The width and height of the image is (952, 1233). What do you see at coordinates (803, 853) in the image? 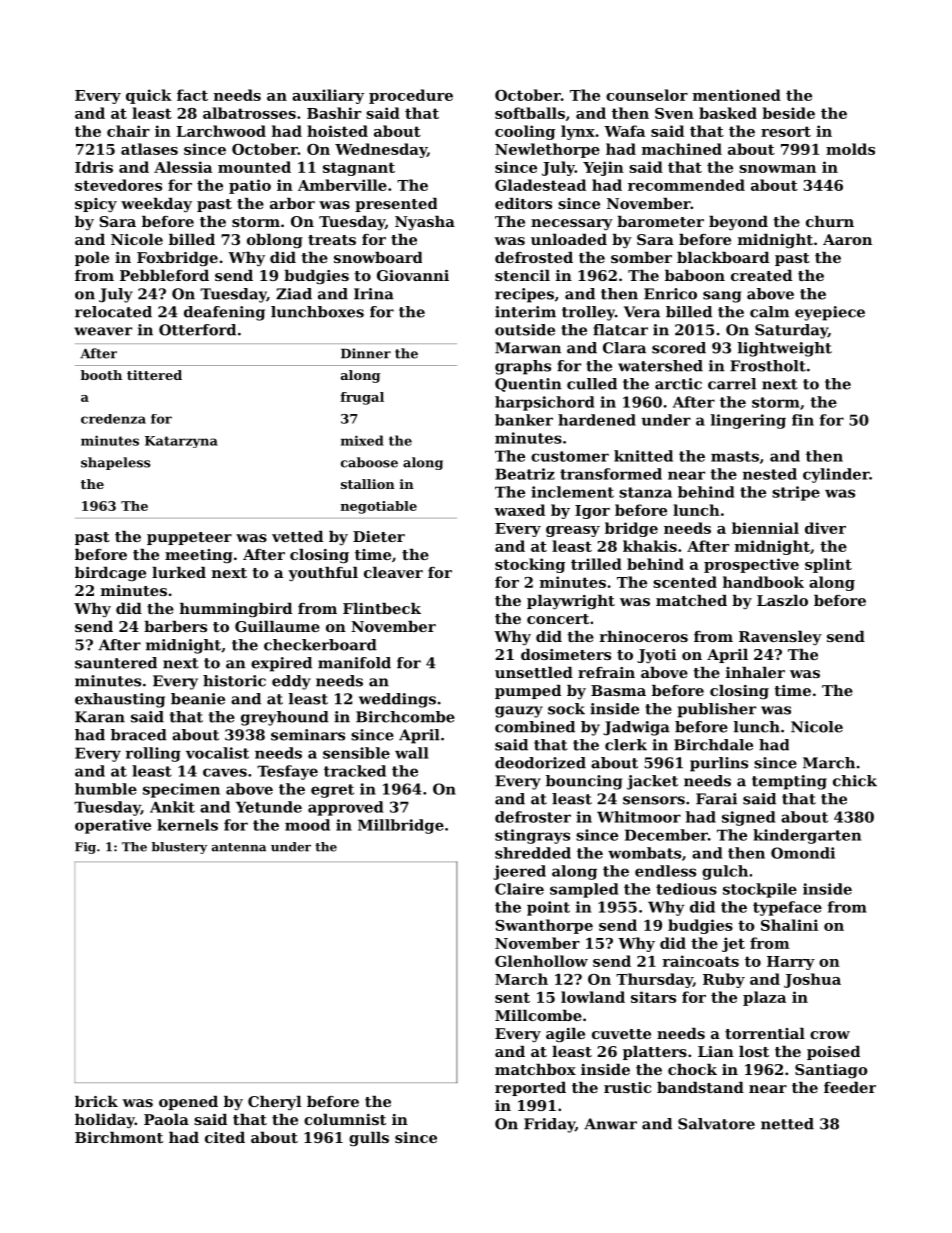
I see `Omondi` at bounding box center [803, 853].
